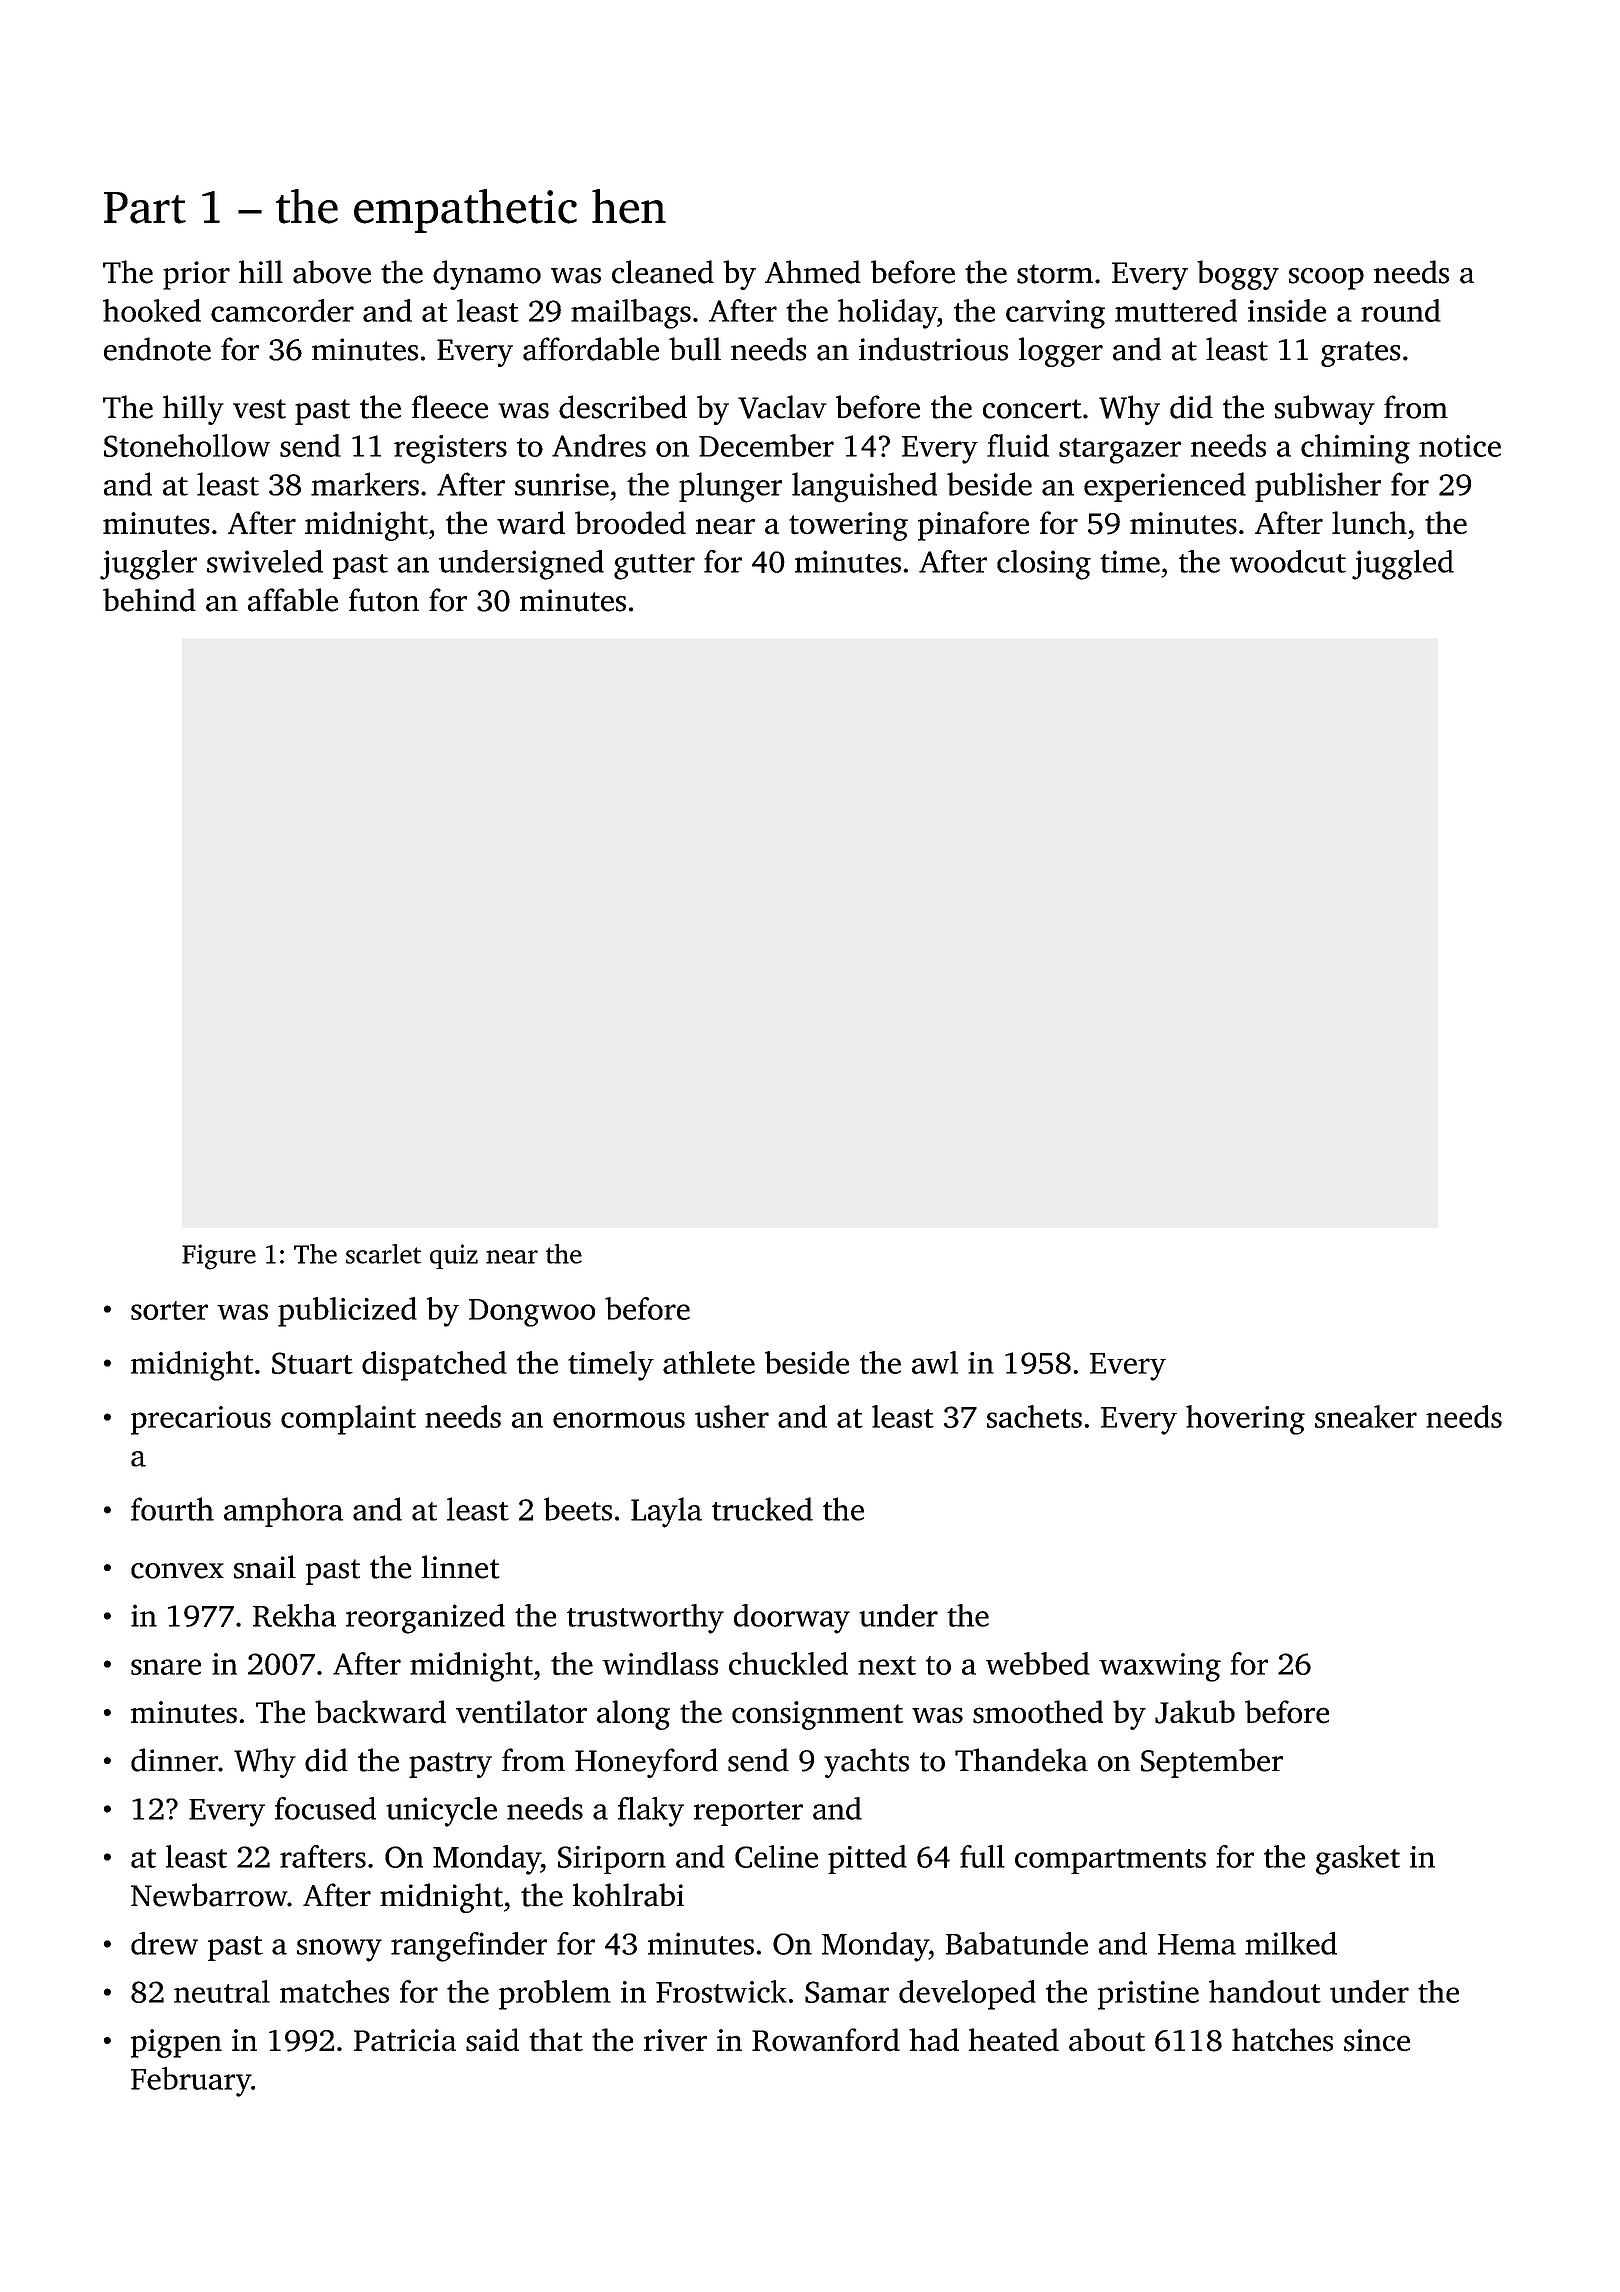 Image resolution: width=1620 pixels, height=2292 pixels. Describe the element at coordinates (191, 2082) in the image. I see `February` at that location.
